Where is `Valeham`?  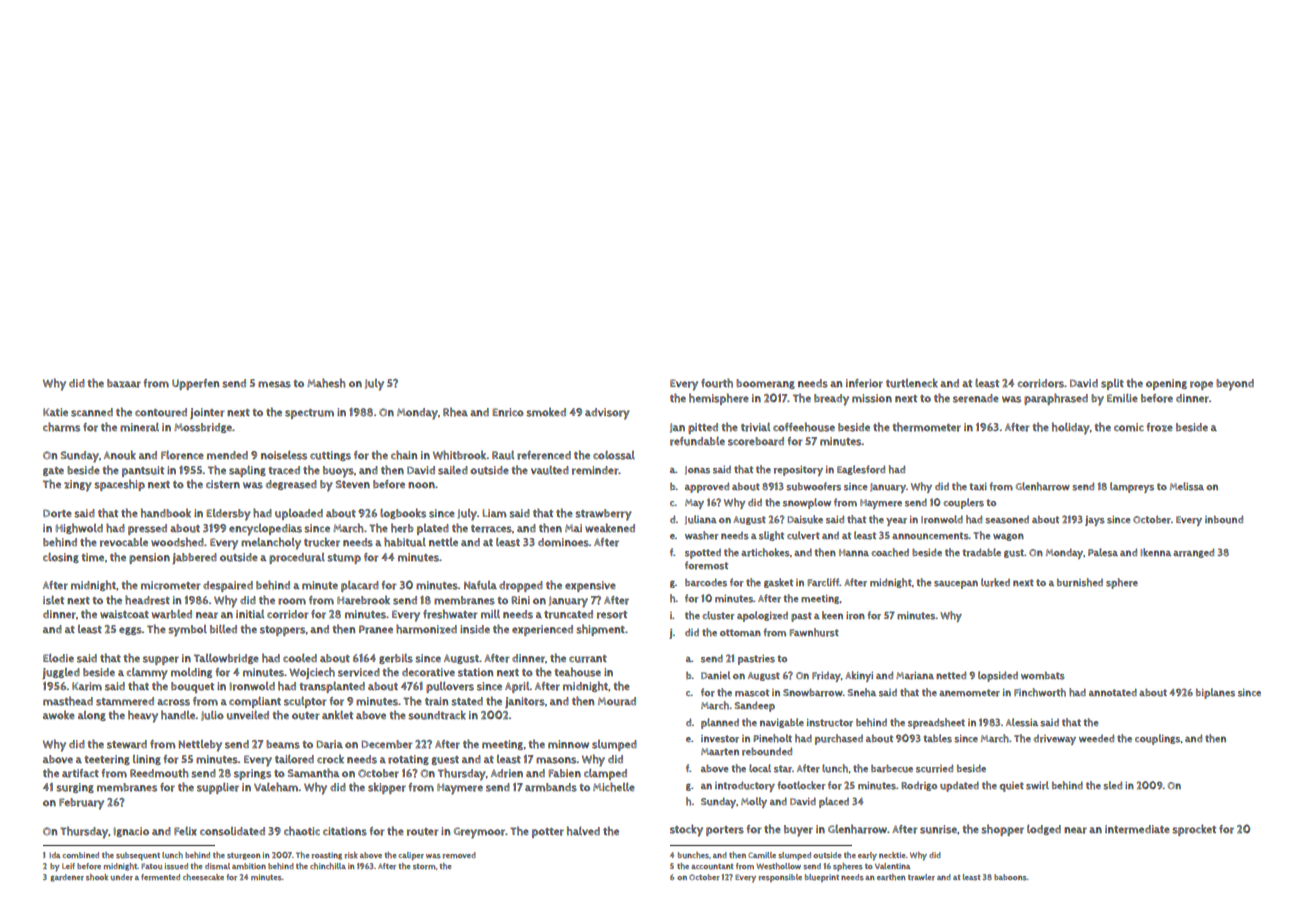
Valeham is located at coordinates (276, 787).
